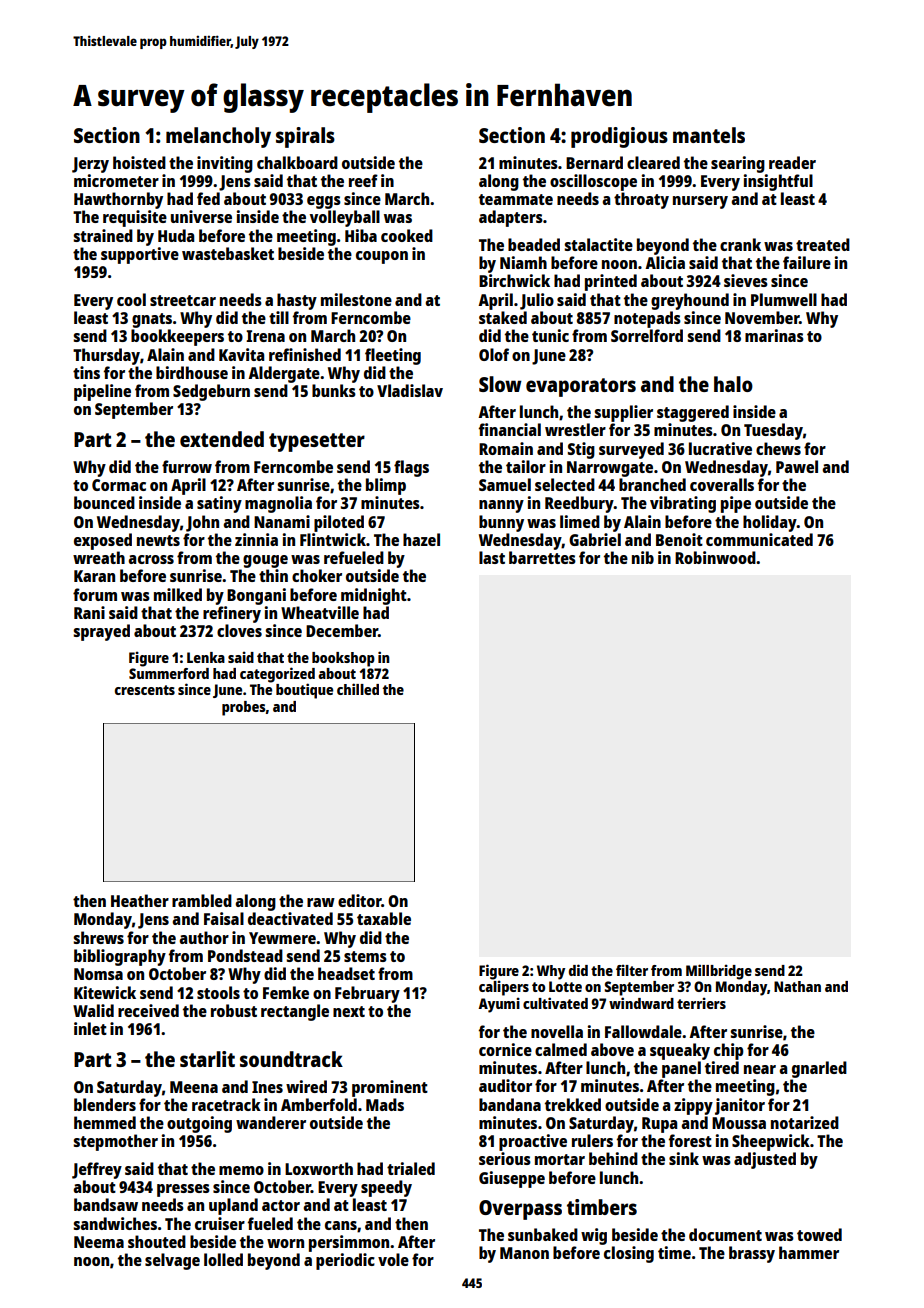 The image size is (924, 1308). I want to click on Birchwick, so click(514, 280).
